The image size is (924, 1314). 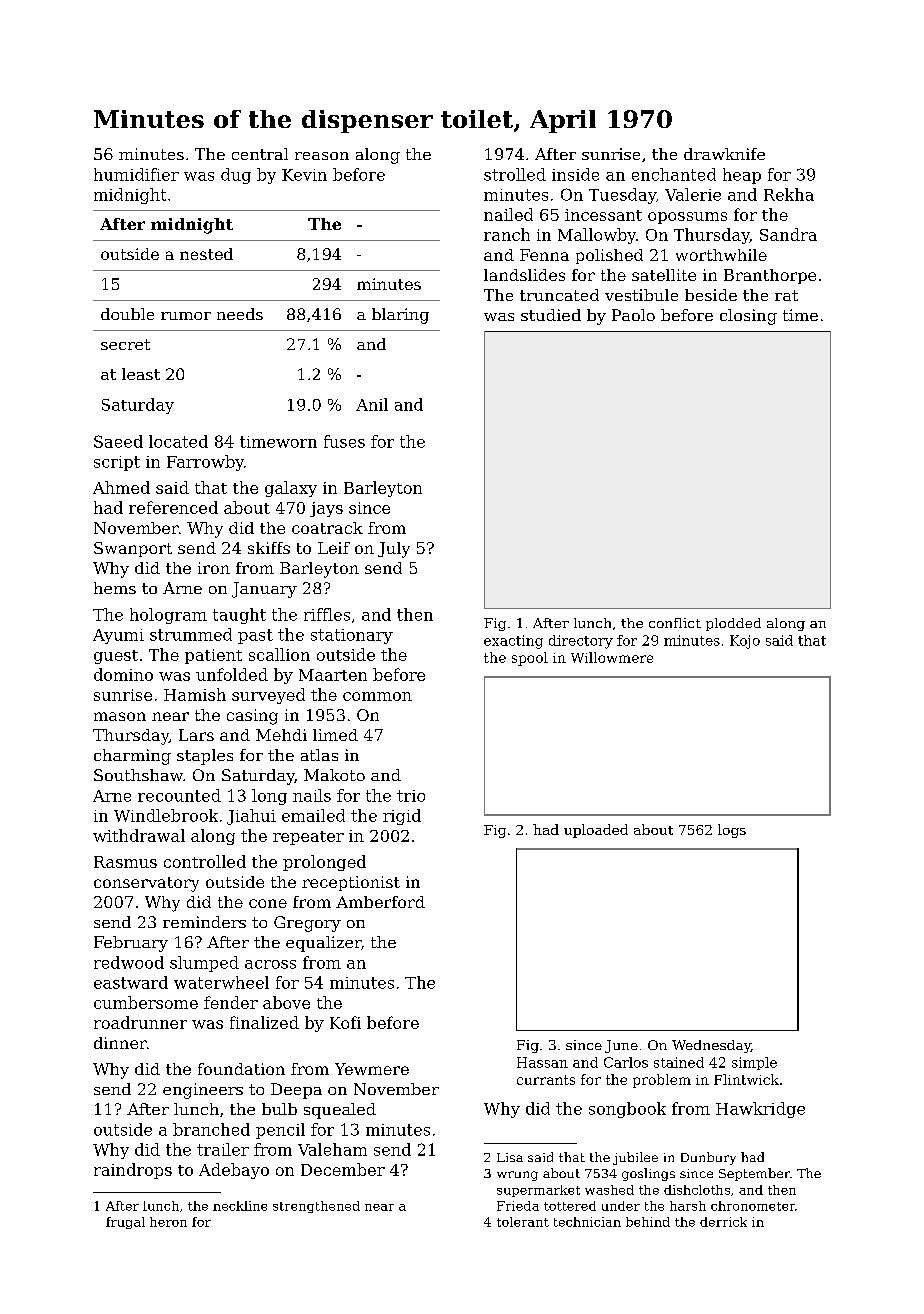 I want to click on Anil, so click(x=372, y=404).
